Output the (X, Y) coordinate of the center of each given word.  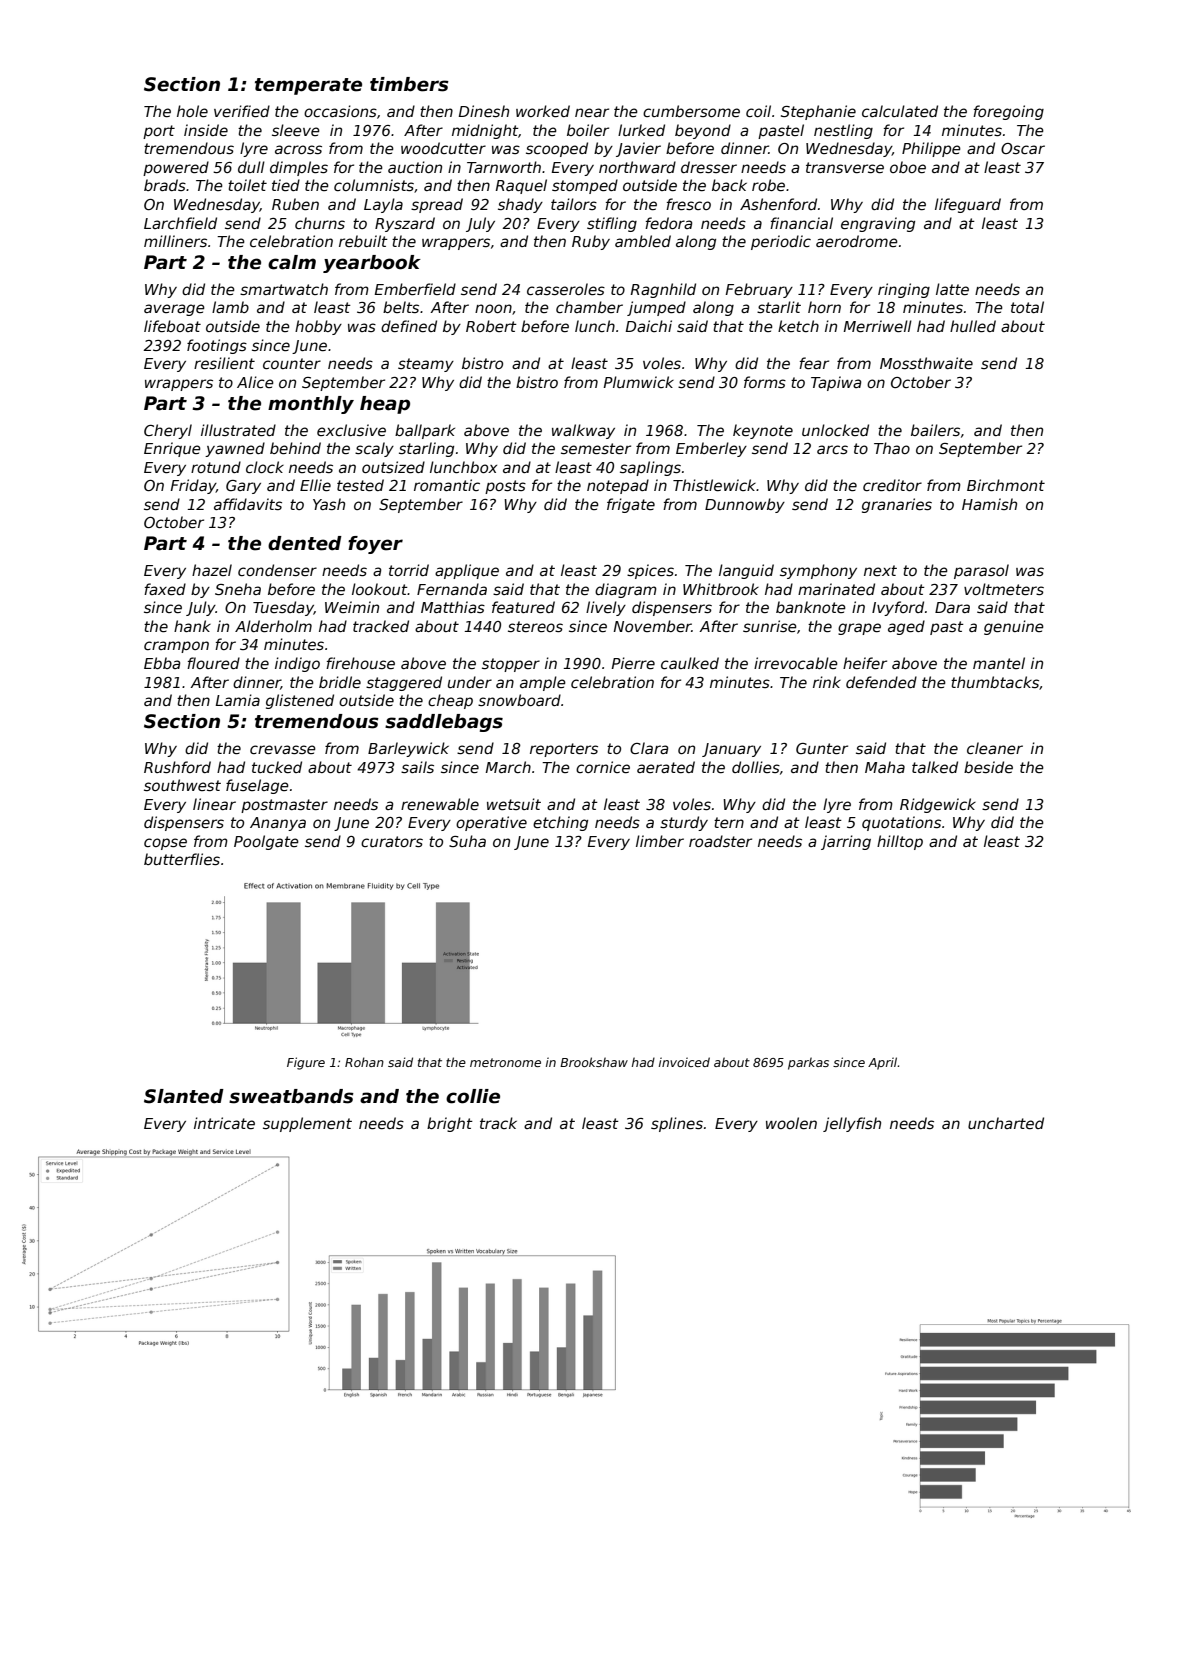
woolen (791, 1123)
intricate (224, 1123)
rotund (216, 467)
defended (881, 682)
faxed (165, 589)
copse (165, 844)
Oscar (1023, 148)
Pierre (633, 663)
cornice (603, 767)
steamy (426, 365)
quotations (901, 823)
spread (437, 205)
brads (165, 185)
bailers (935, 430)
